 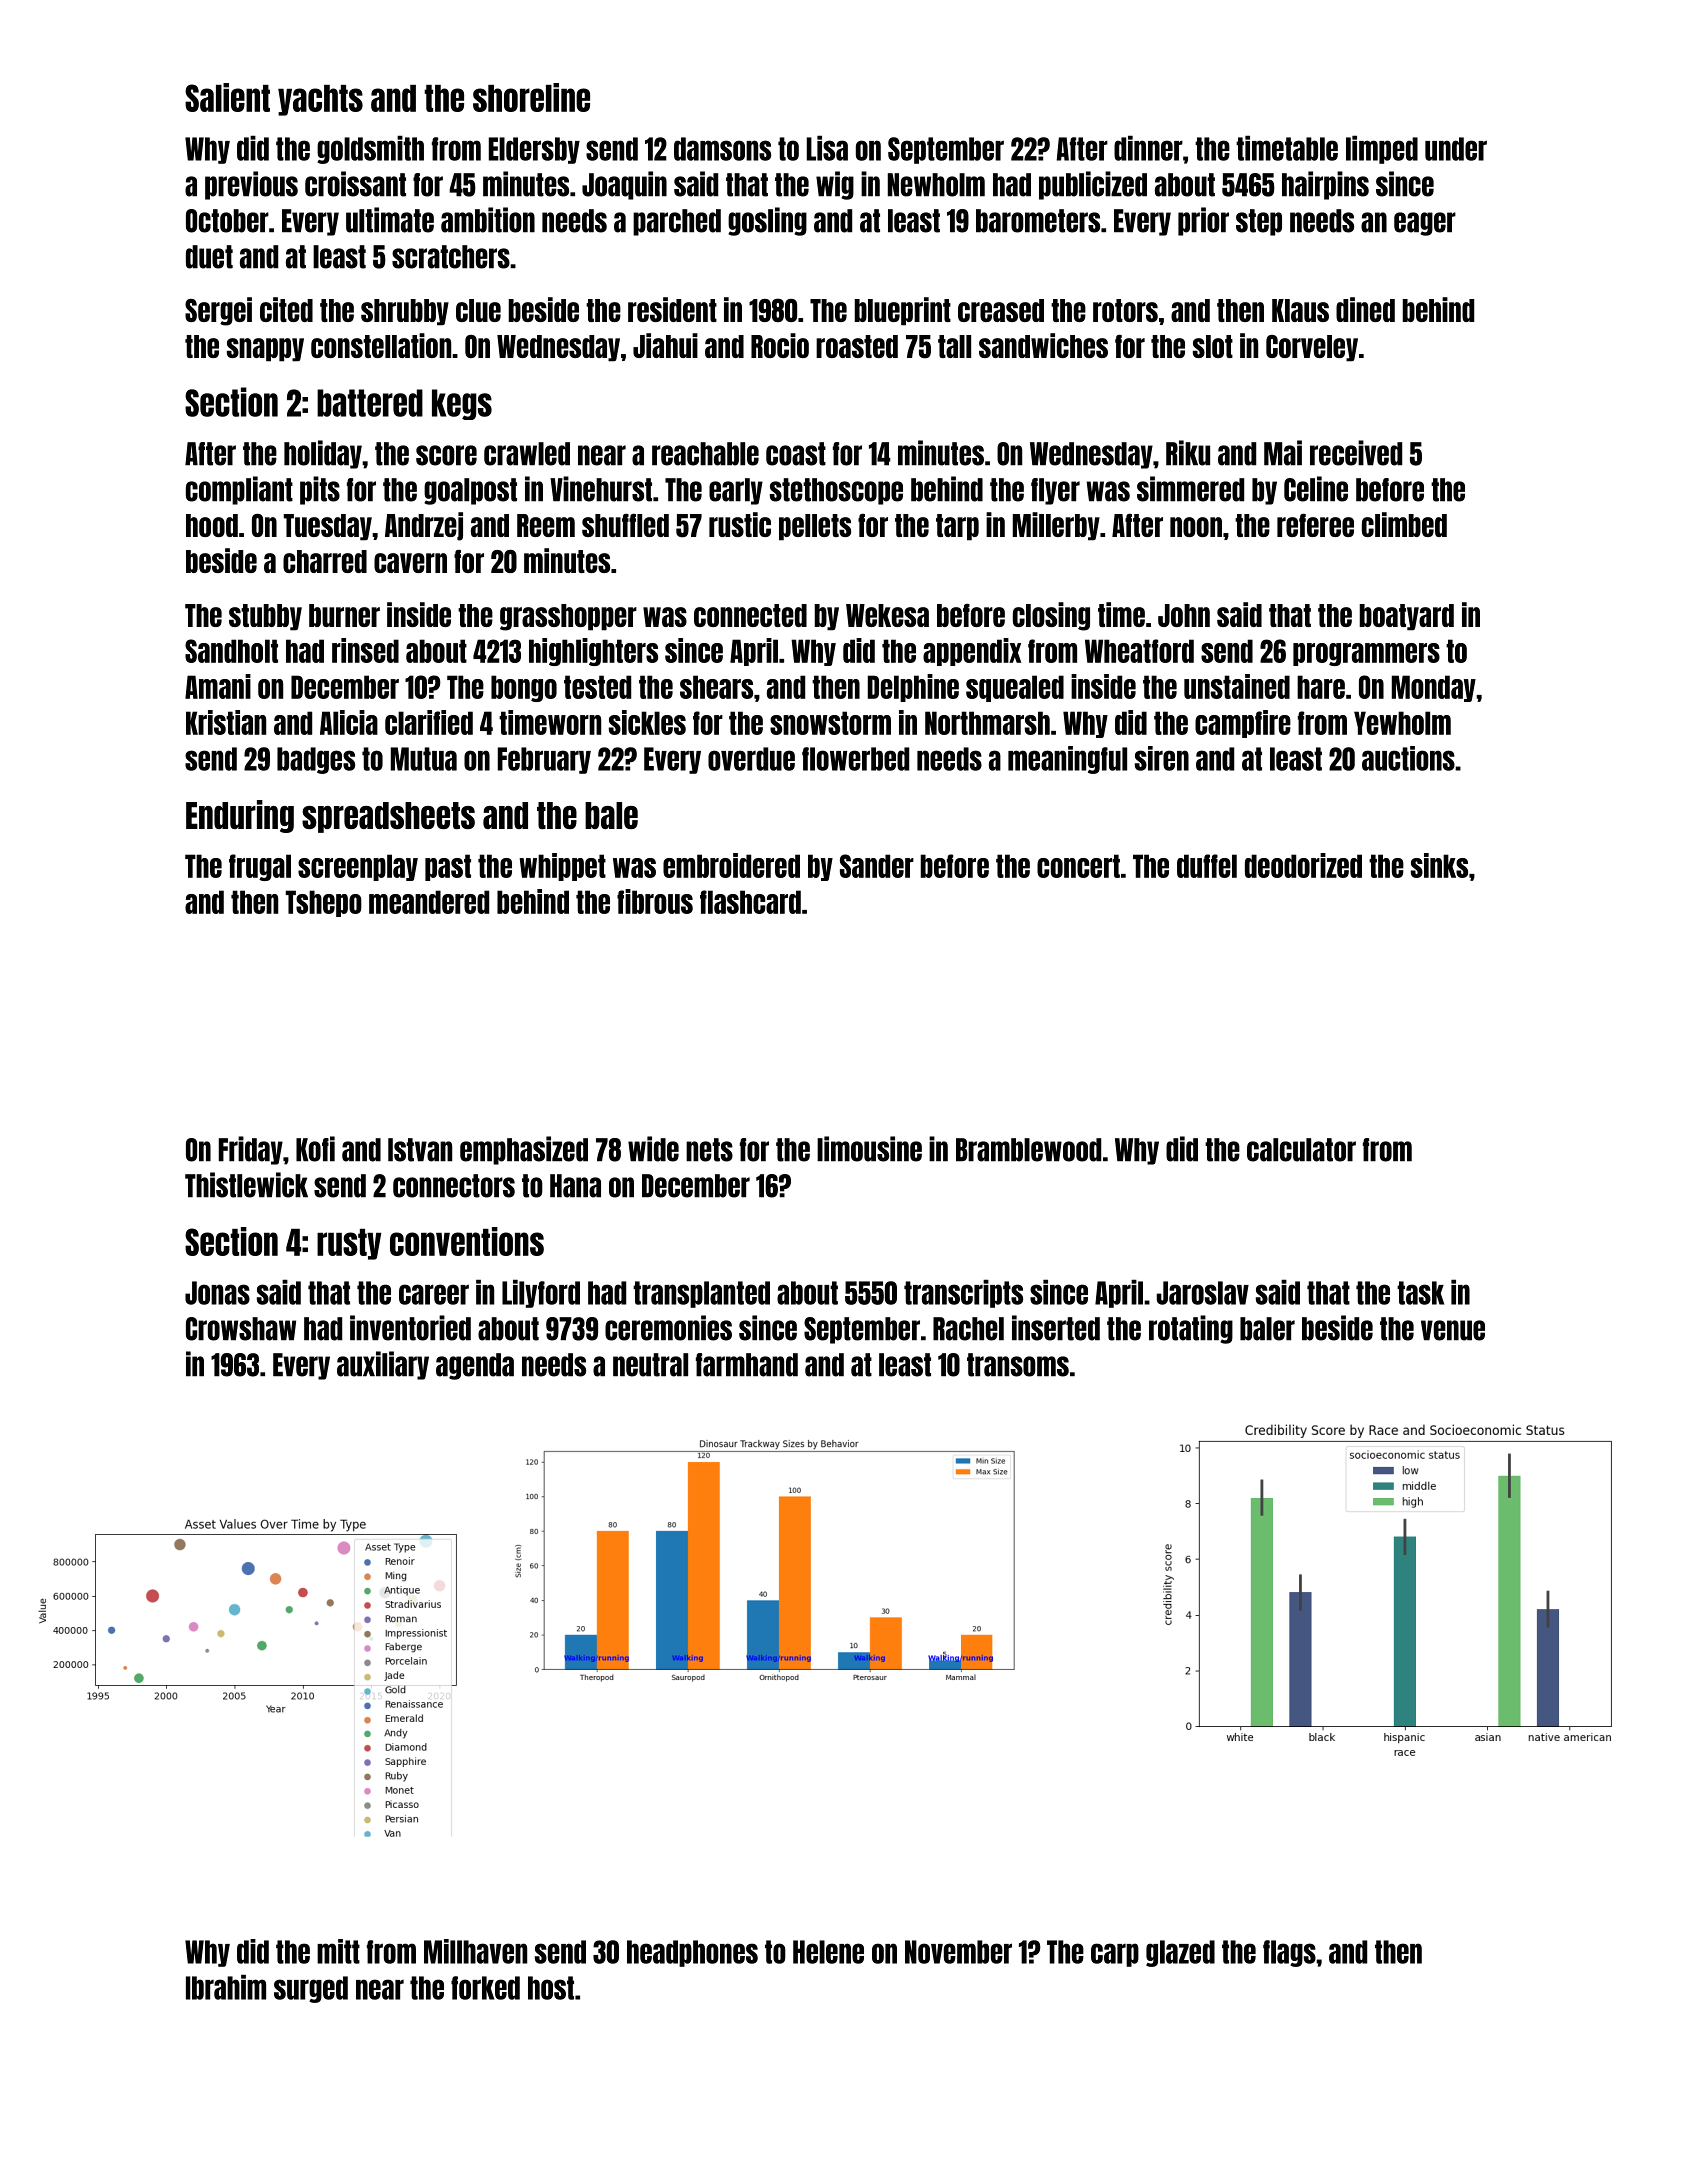 I want to click on Helene, so click(x=828, y=1952).
